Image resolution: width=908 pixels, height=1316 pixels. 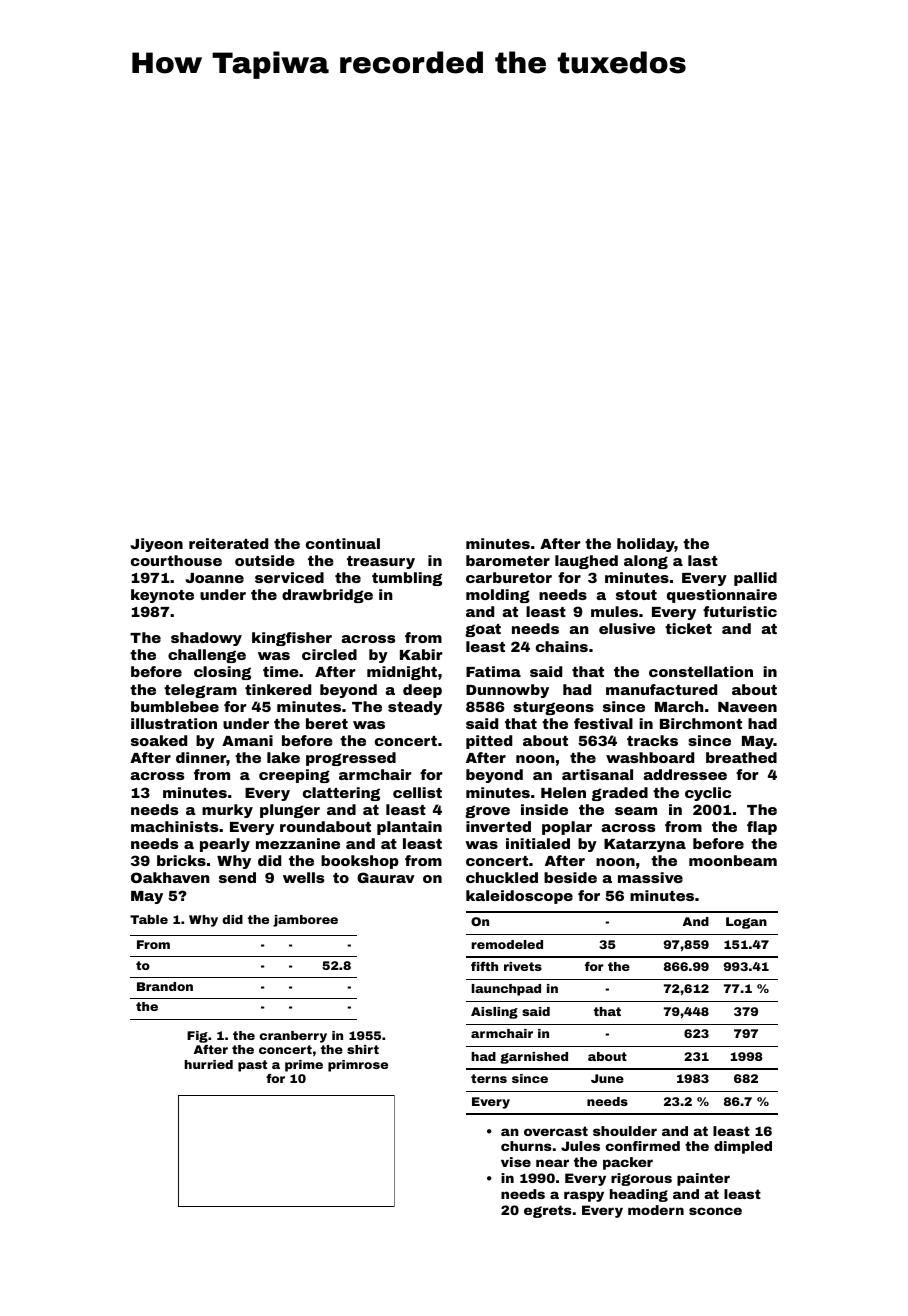 I want to click on barometer, so click(x=508, y=560).
